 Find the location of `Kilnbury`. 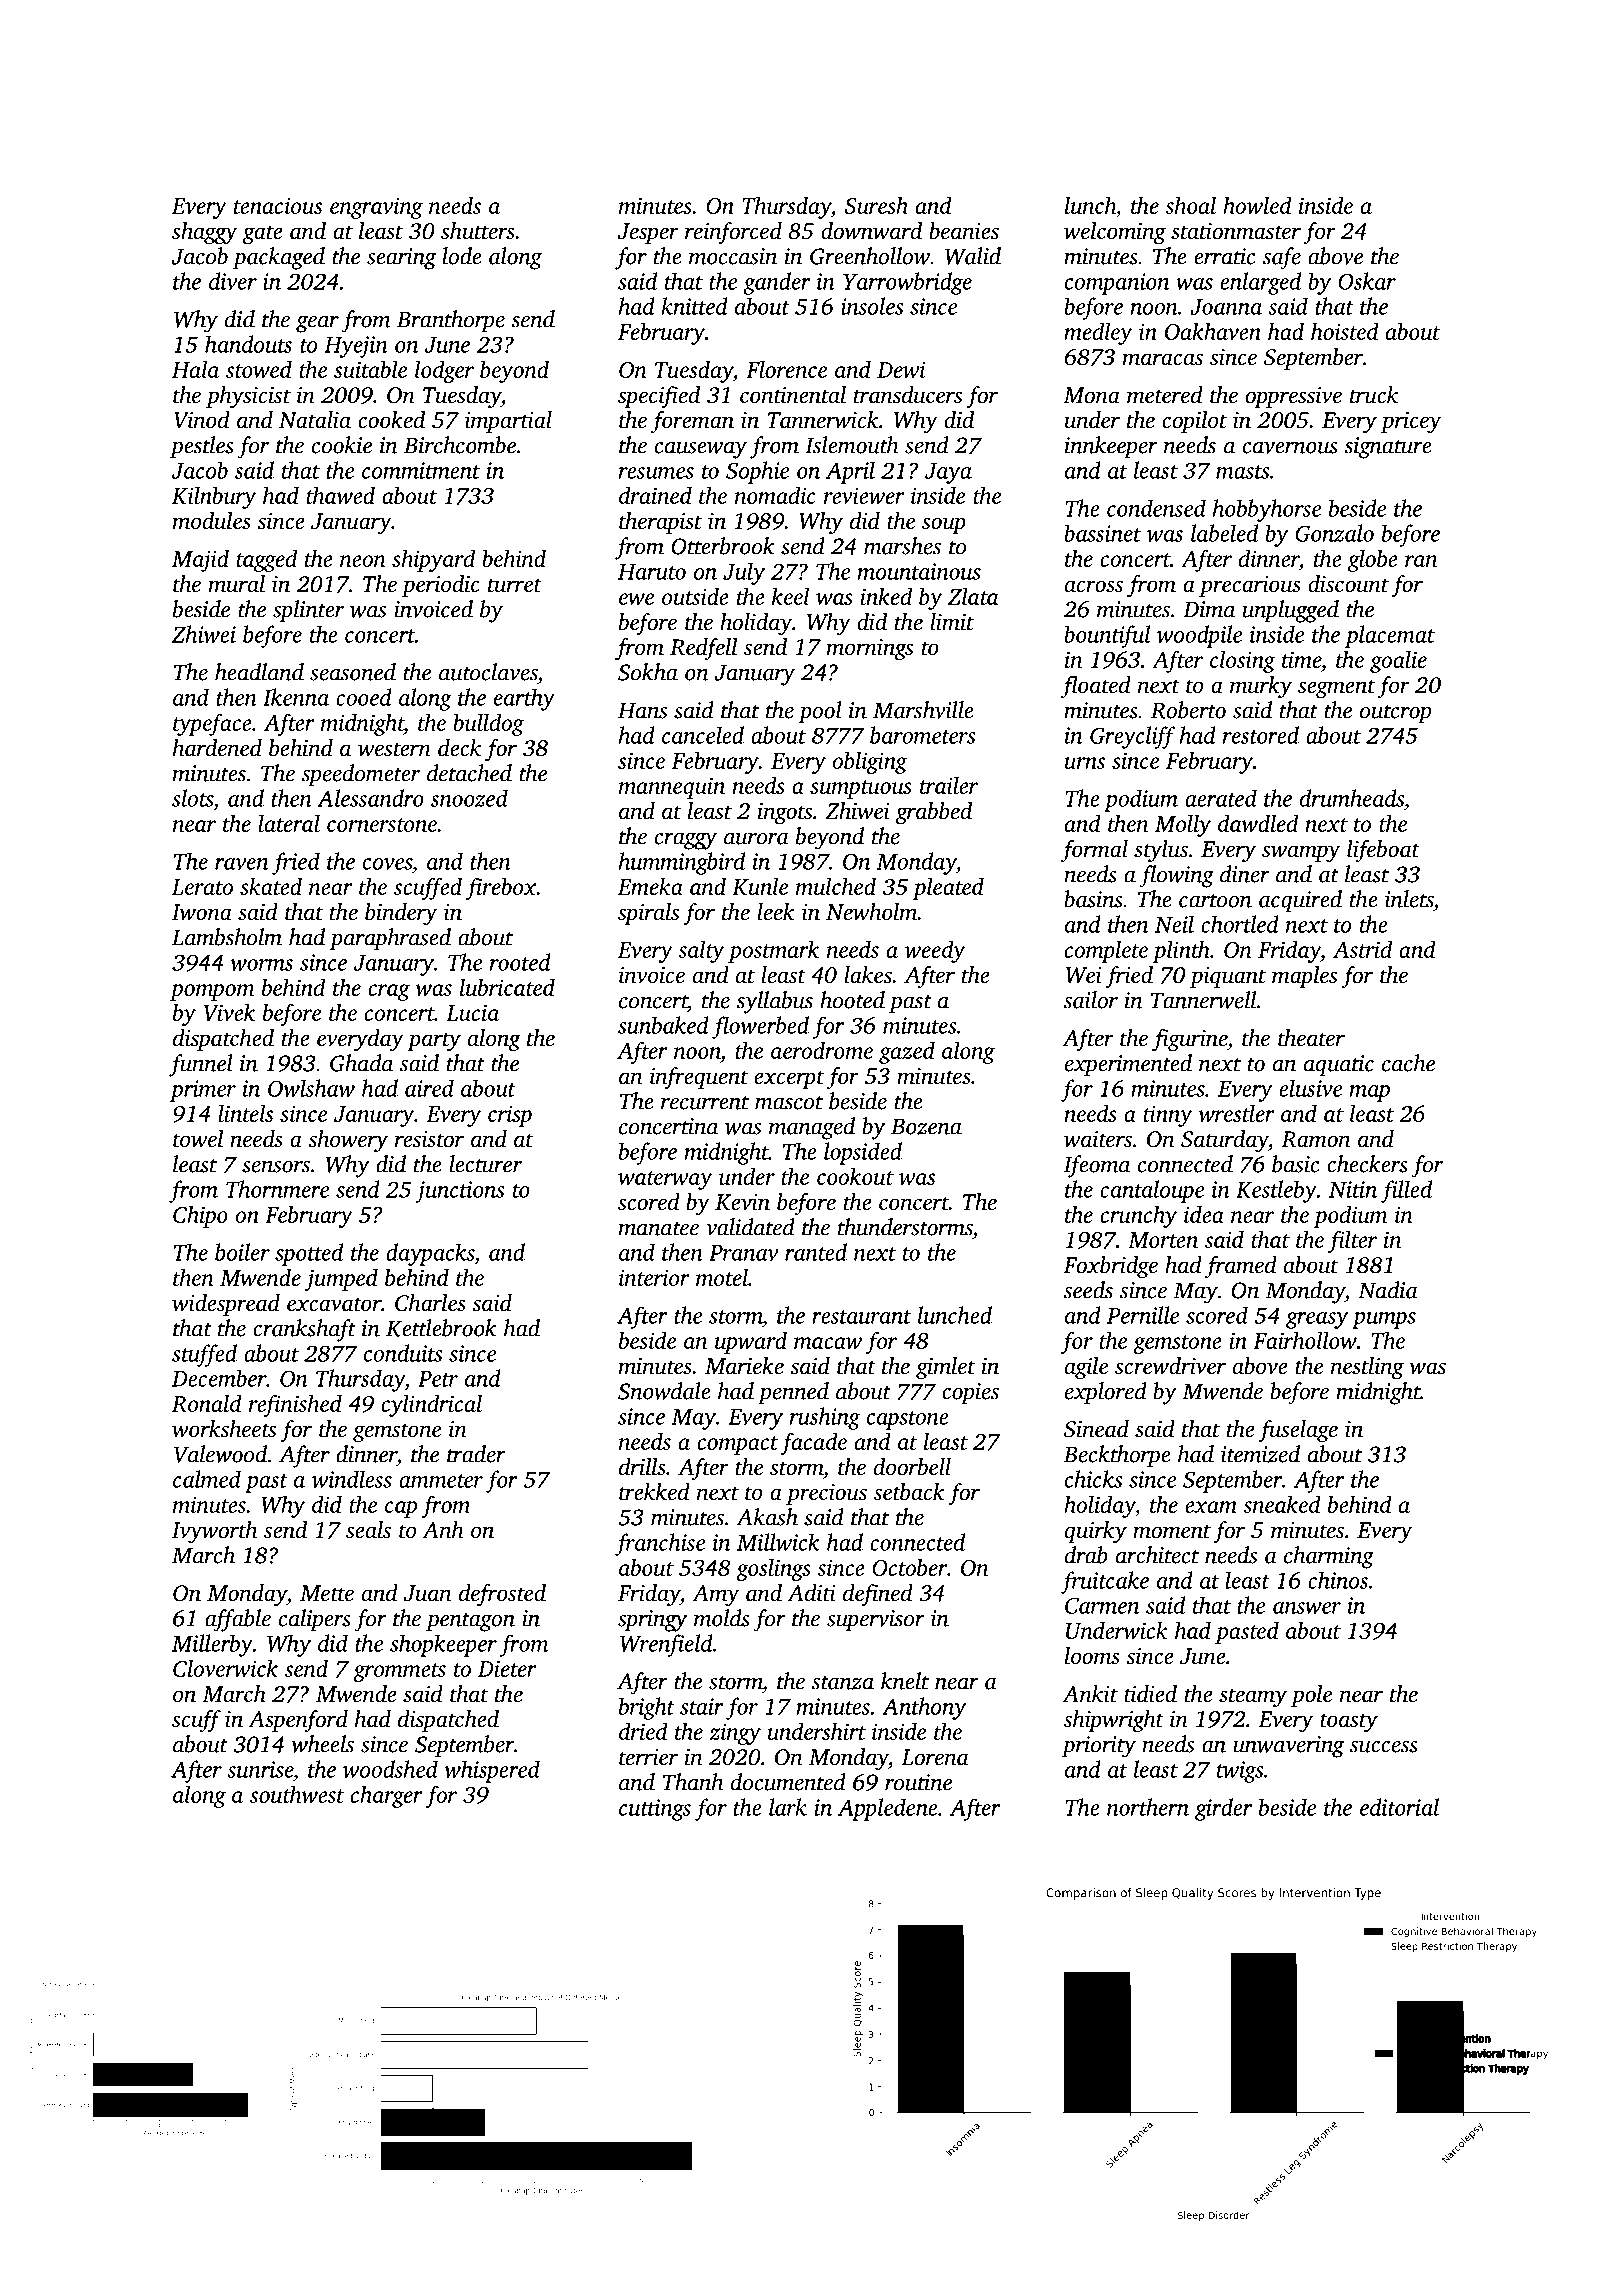

Kilnbury is located at coordinates (214, 498).
